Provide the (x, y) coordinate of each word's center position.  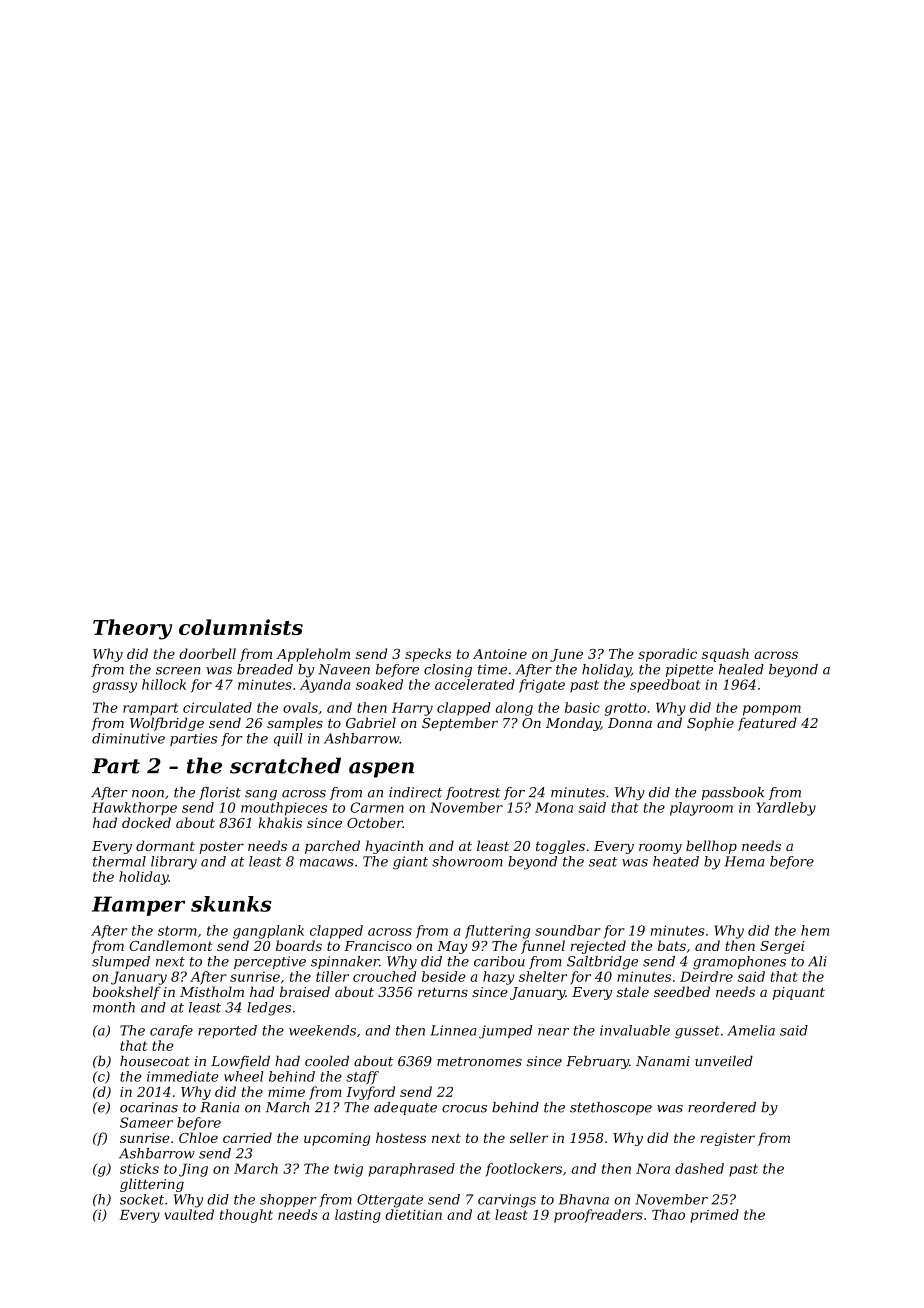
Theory (132, 629)
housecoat (155, 1061)
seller (529, 1137)
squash (725, 655)
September (460, 724)
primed (714, 1216)
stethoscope (611, 1108)
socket (142, 1199)
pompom (772, 710)
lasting (358, 1216)
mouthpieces (284, 809)
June (566, 655)
